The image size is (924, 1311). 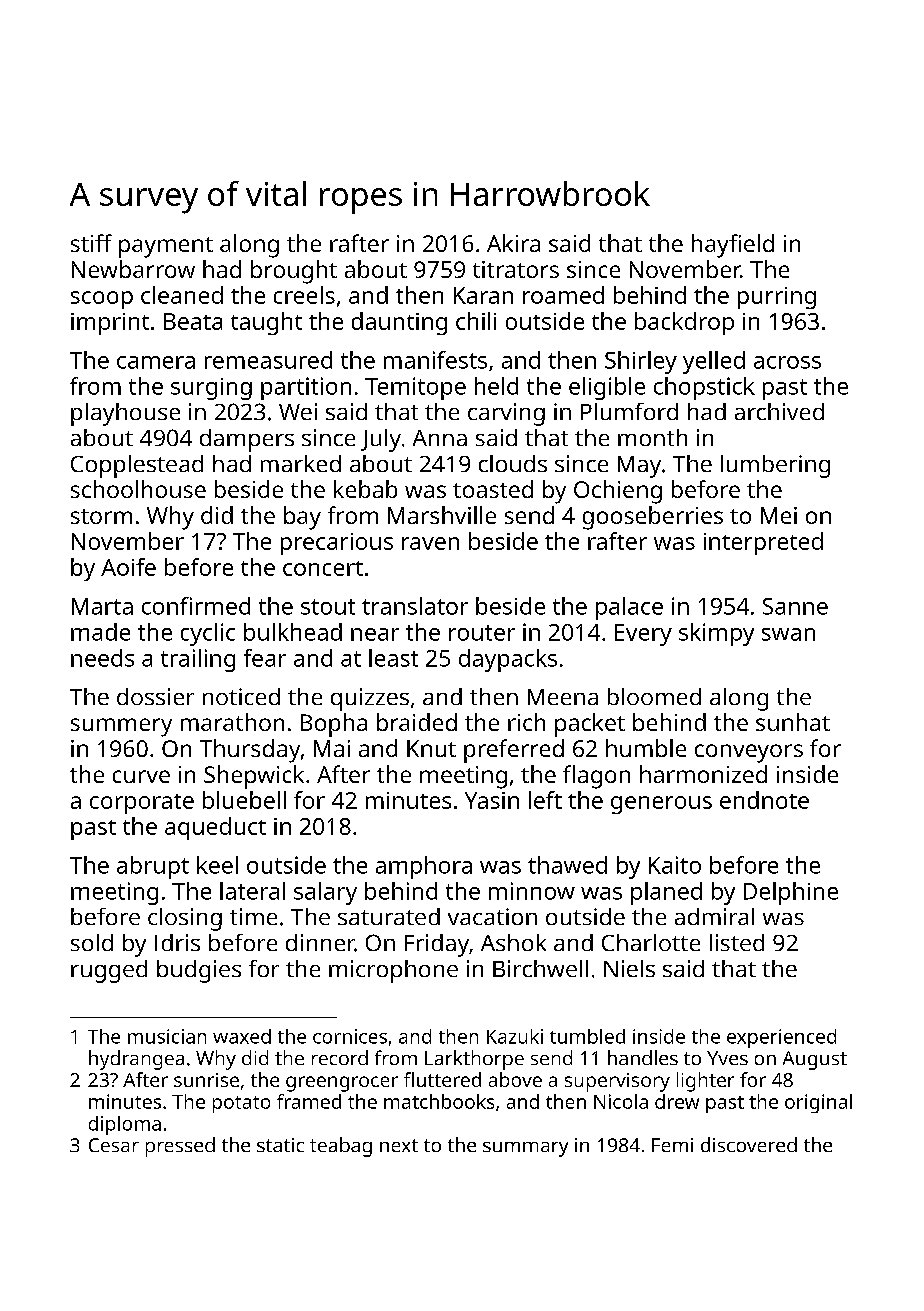 What do you see at coordinates (513, 243) in the document?
I see `Akira` at bounding box center [513, 243].
